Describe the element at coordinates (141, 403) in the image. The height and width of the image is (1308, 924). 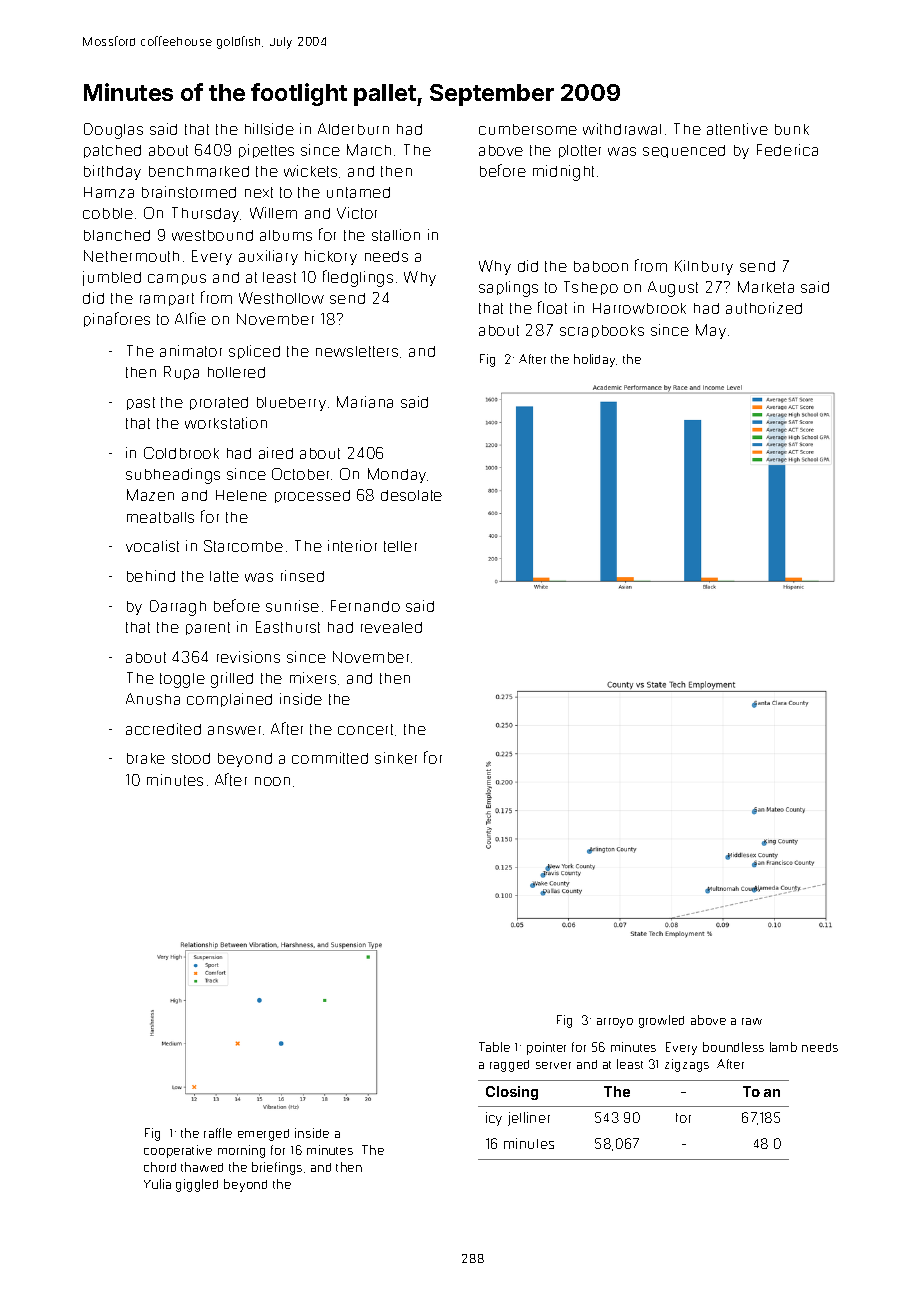
I see `past` at that location.
